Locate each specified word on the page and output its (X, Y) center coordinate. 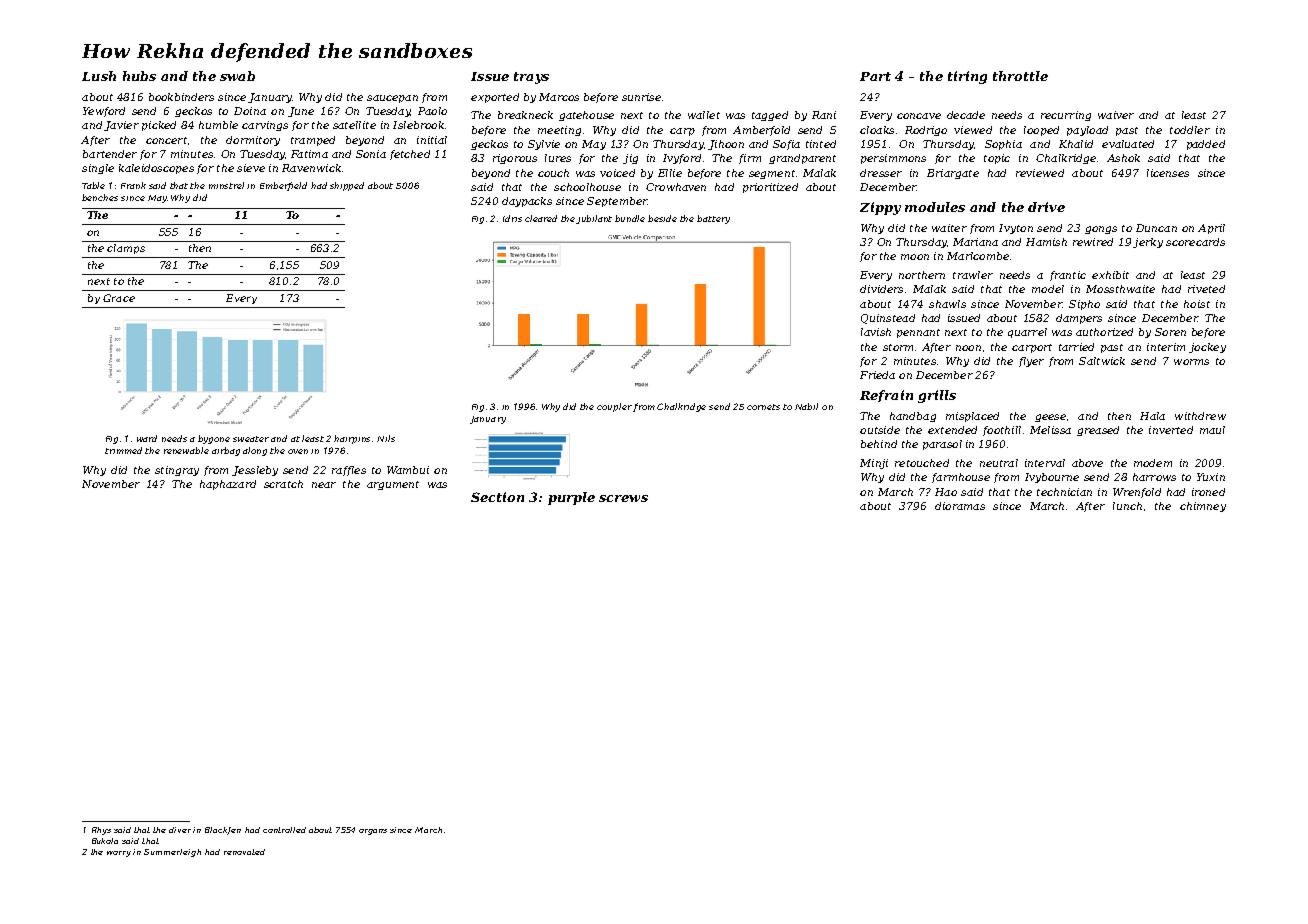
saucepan (392, 99)
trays (531, 78)
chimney (1203, 507)
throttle (1020, 76)
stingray (177, 471)
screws (623, 498)
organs (373, 832)
